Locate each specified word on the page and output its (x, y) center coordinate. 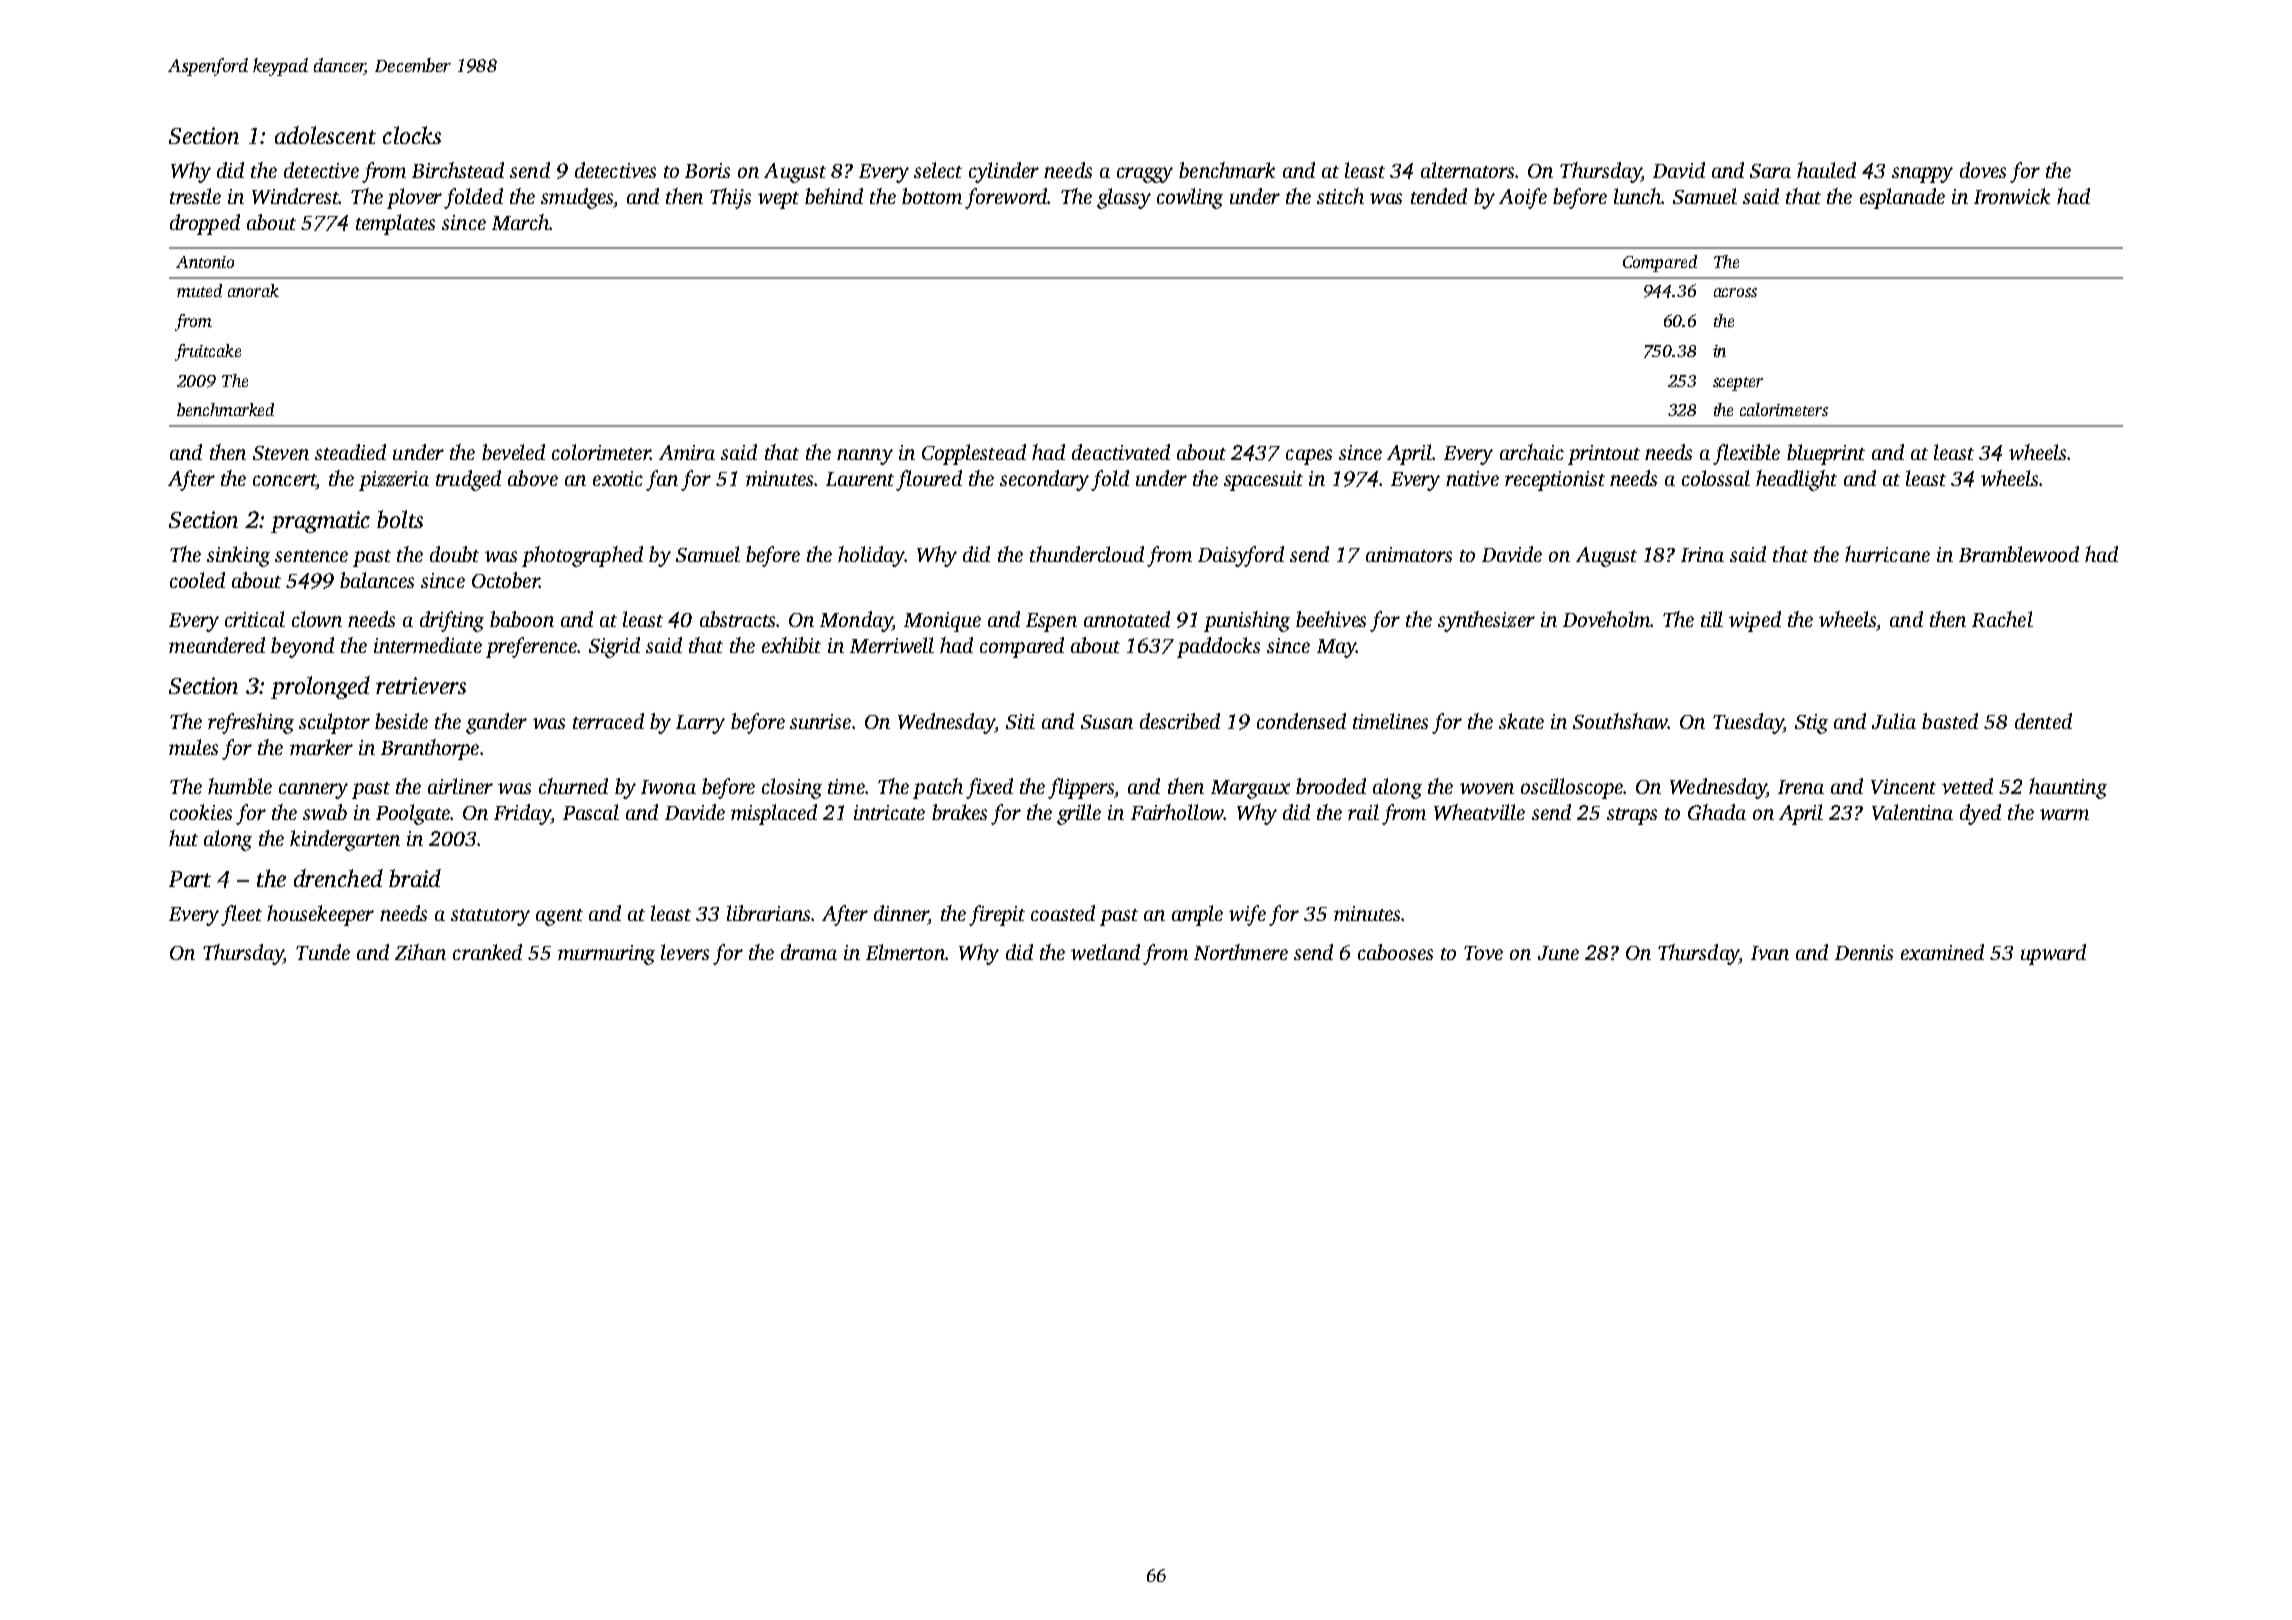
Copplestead (974, 454)
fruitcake (208, 352)
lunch (1637, 196)
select (938, 170)
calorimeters (1784, 409)
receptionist (1555, 481)
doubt (454, 554)
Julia (1894, 721)
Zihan (420, 952)
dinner (901, 913)
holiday (871, 556)
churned (573, 786)
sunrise (820, 721)
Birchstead (458, 170)
